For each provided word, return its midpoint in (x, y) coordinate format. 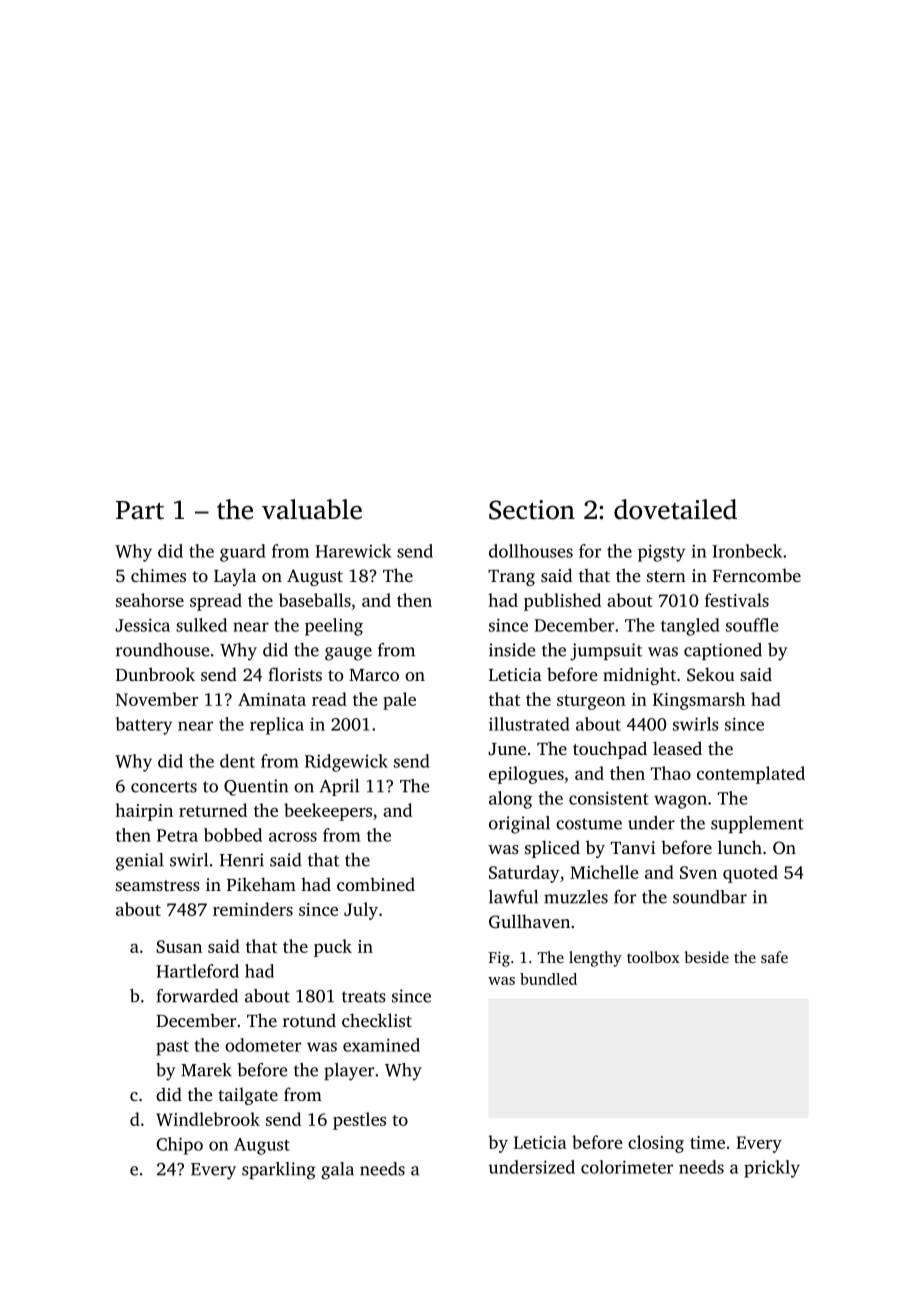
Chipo (179, 1146)
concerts (164, 787)
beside (707, 957)
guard (243, 553)
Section (532, 510)
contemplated (751, 775)
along (510, 800)
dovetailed (675, 509)
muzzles (576, 897)
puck (333, 948)
